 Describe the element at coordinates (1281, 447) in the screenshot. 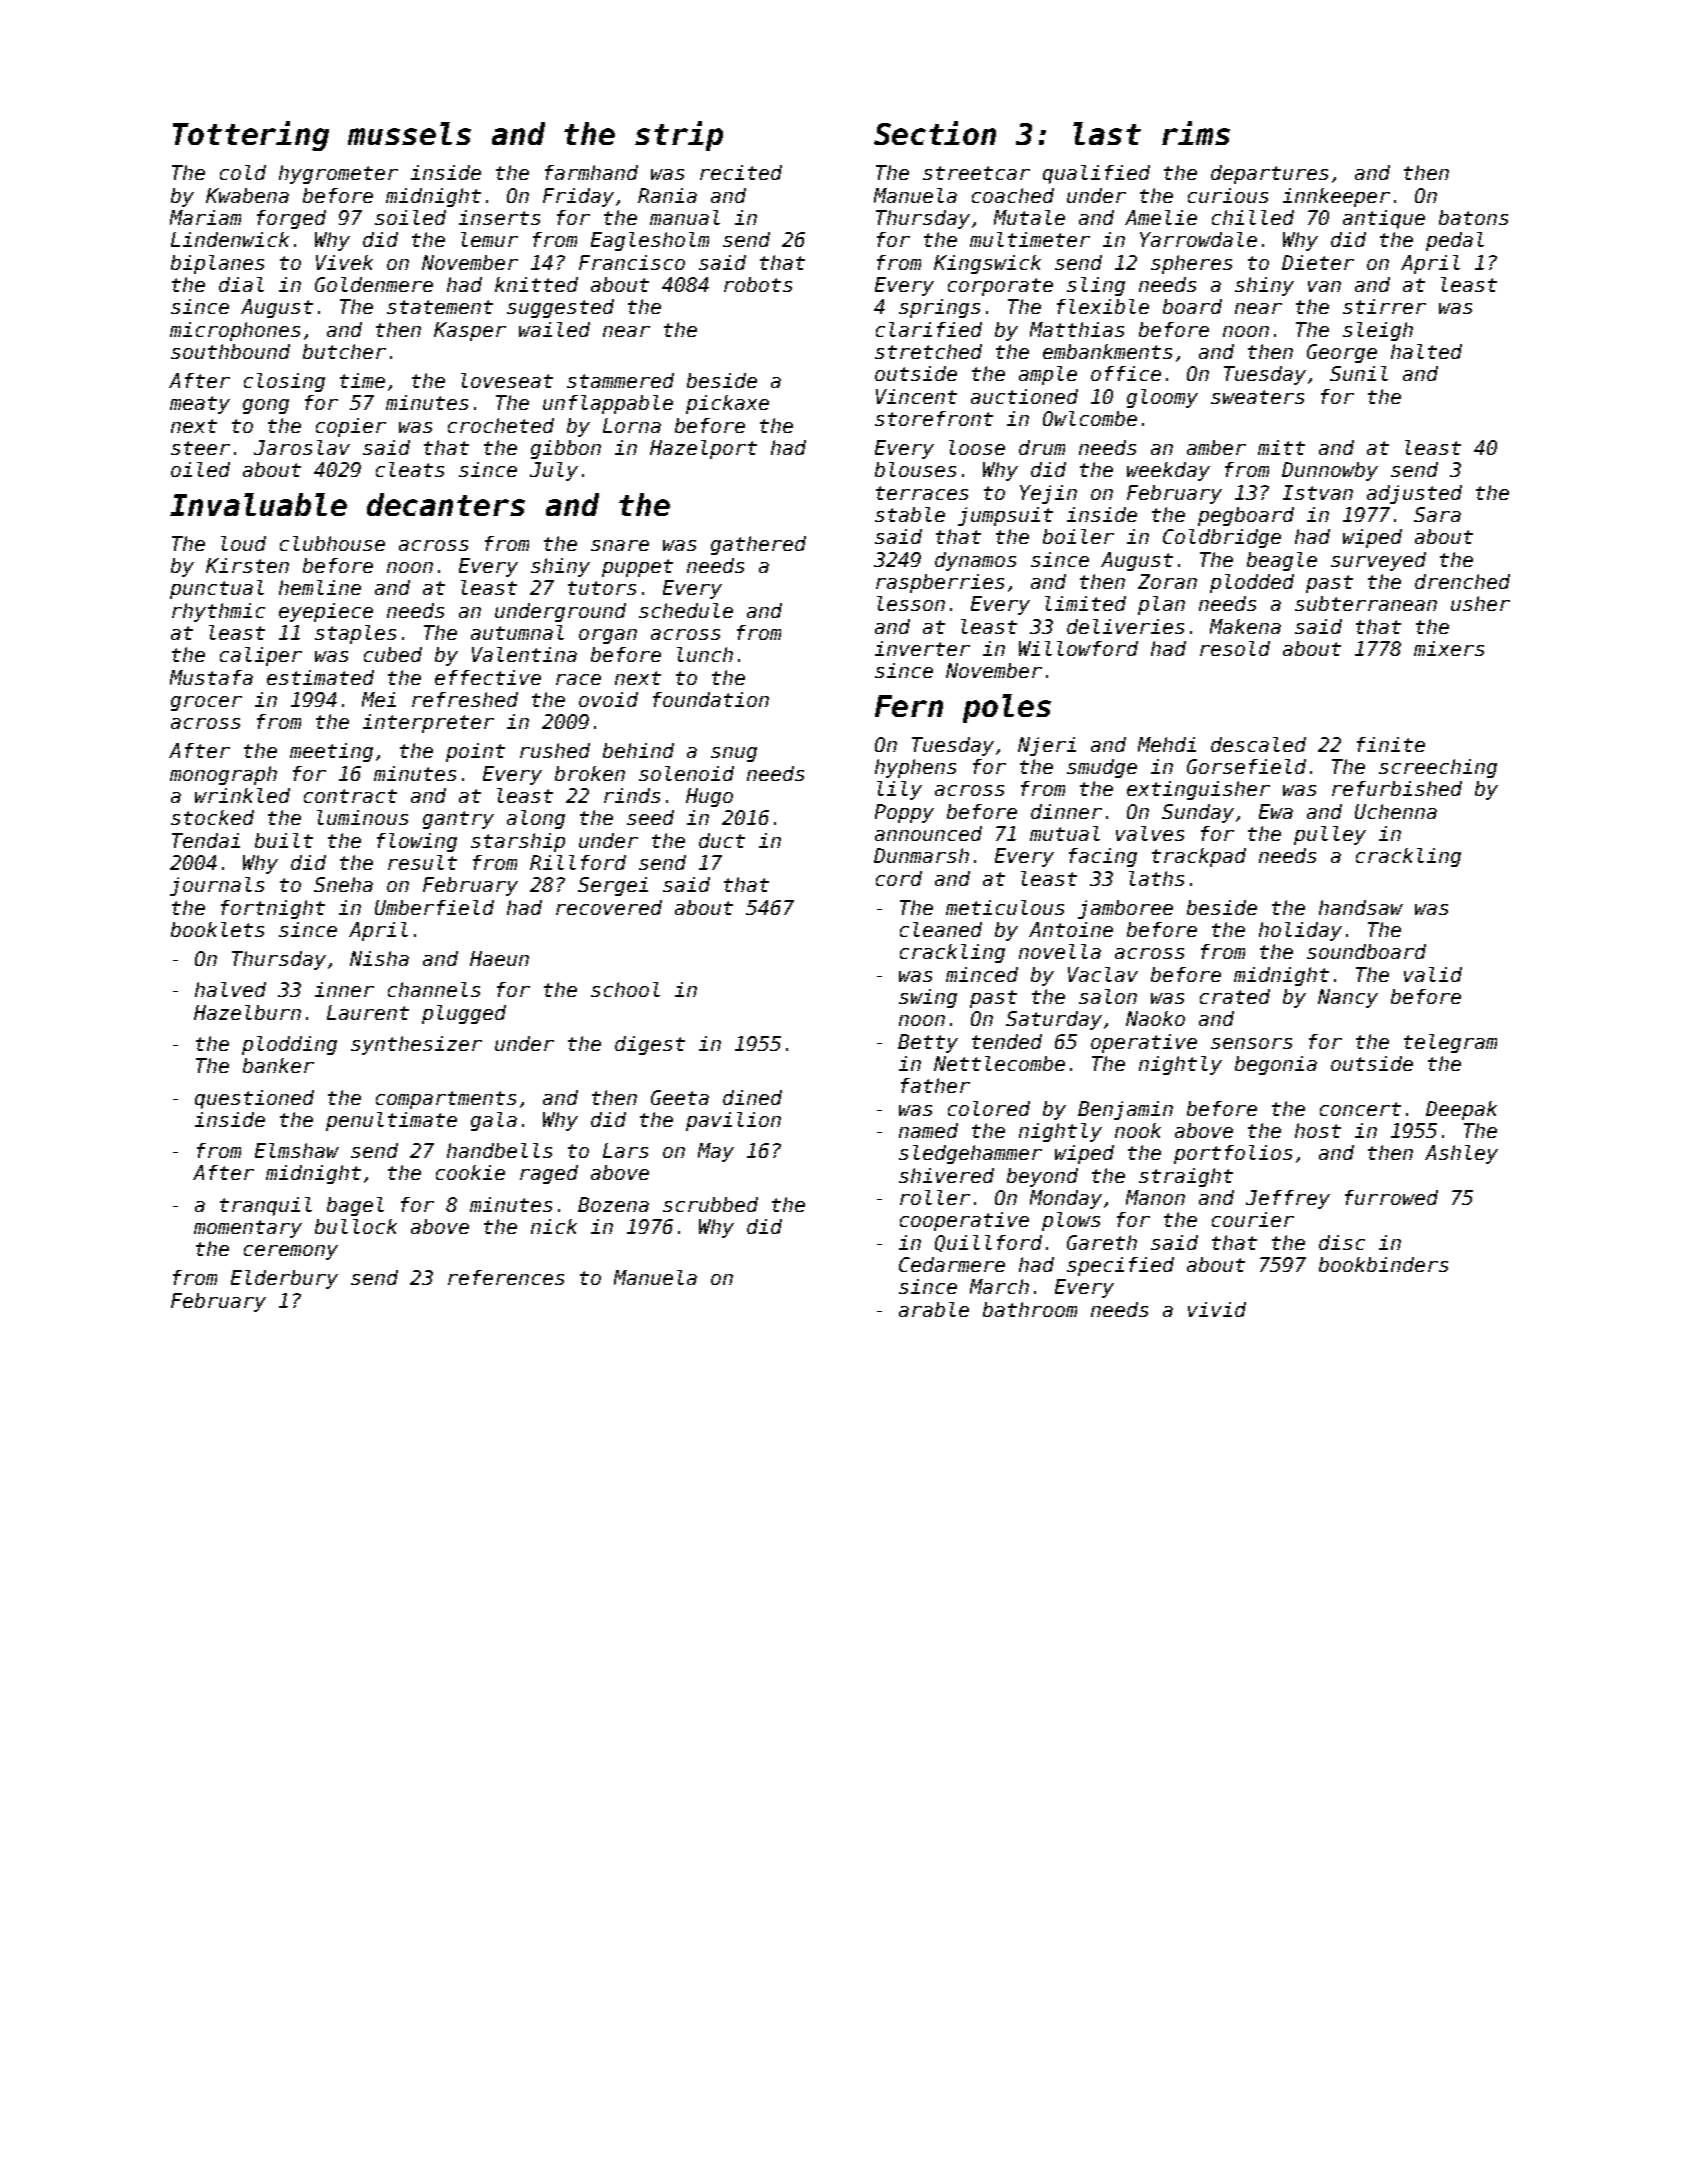

I see `mitt` at that location.
